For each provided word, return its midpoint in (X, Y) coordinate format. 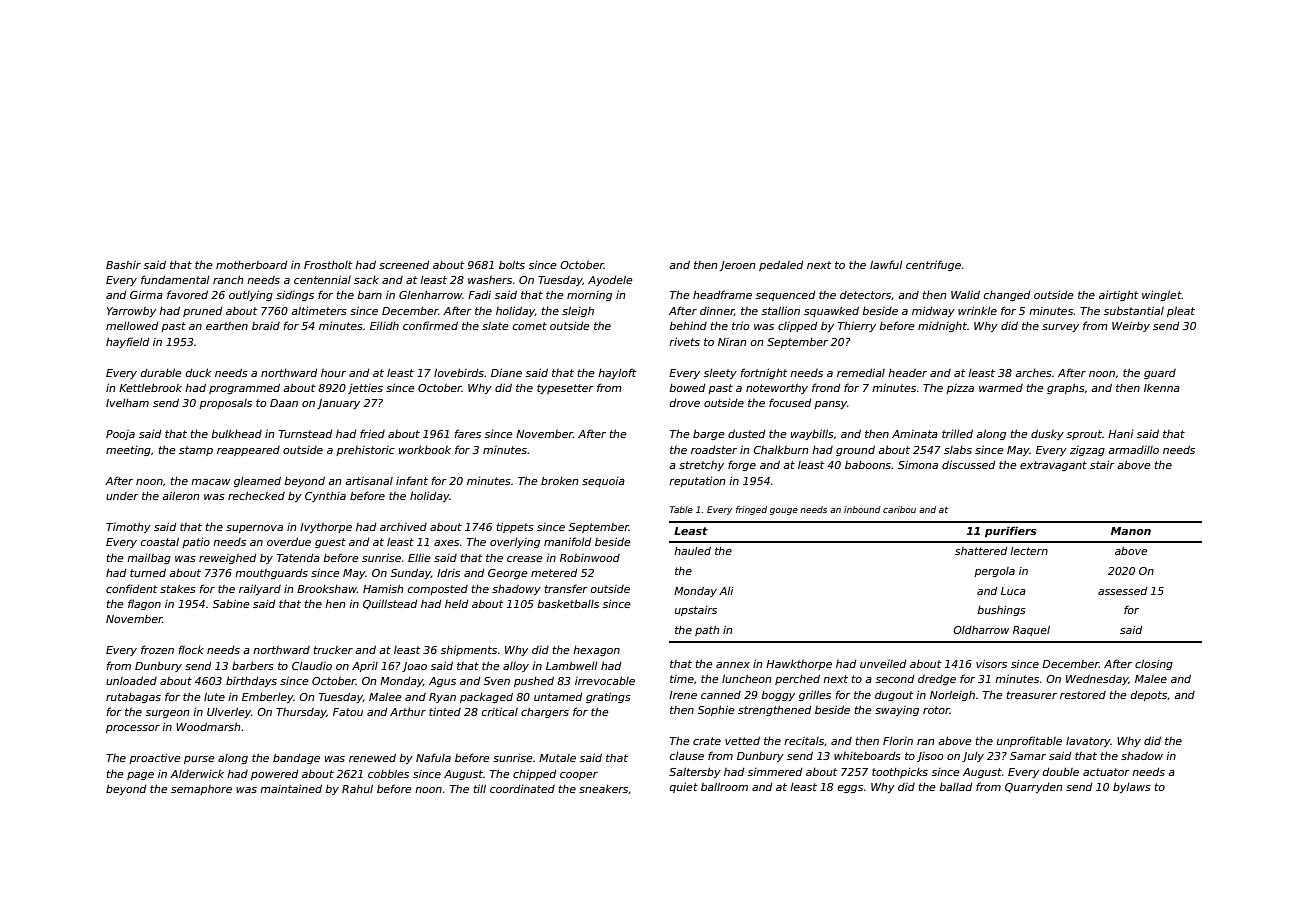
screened (404, 265)
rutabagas (133, 698)
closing (1154, 664)
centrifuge (933, 265)
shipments (469, 651)
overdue (289, 541)
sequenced (785, 296)
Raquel (1031, 631)
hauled (692, 551)
